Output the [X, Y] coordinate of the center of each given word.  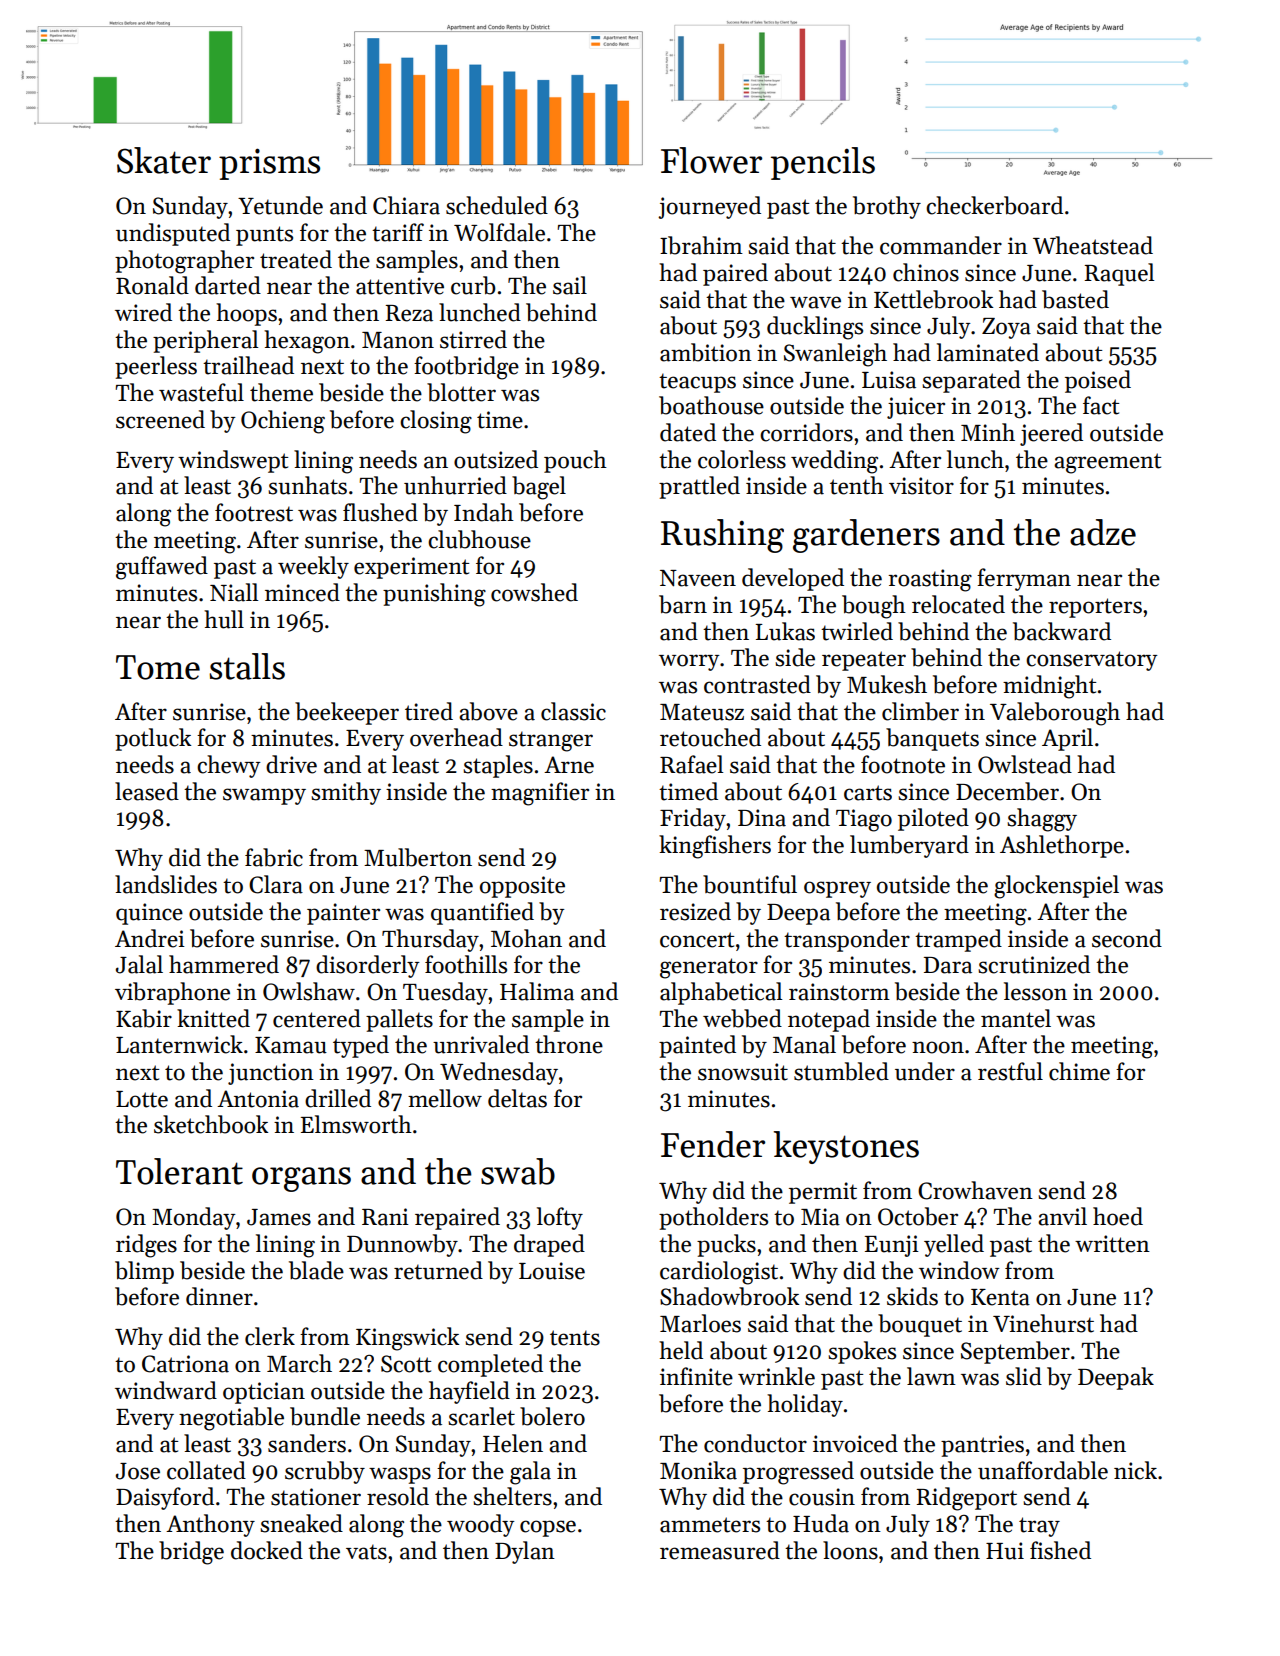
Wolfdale [499, 232]
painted [697, 1046]
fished [1060, 1550]
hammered [224, 964]
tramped [958, 940]
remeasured [720, 1550]
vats [366, 1552]
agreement [1107, 463]
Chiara [406, 205]
